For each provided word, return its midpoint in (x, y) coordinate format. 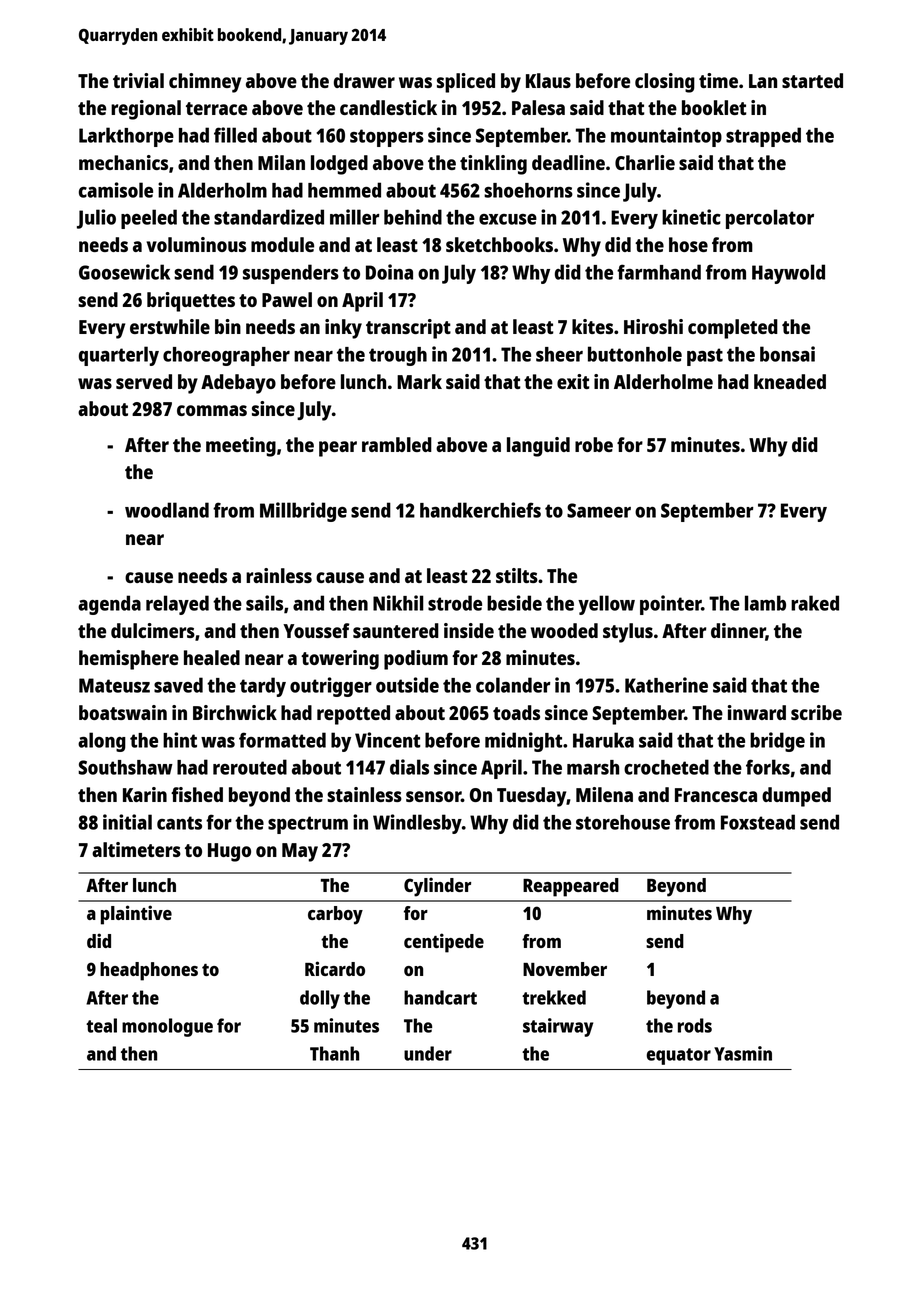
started (812, 80)
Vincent (387, 740)
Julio (96, 219)
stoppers (387, 138)
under (428, 1053)
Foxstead (758, 822)
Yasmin (743, 1053)
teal (101, 1025)
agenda (109, 605)
